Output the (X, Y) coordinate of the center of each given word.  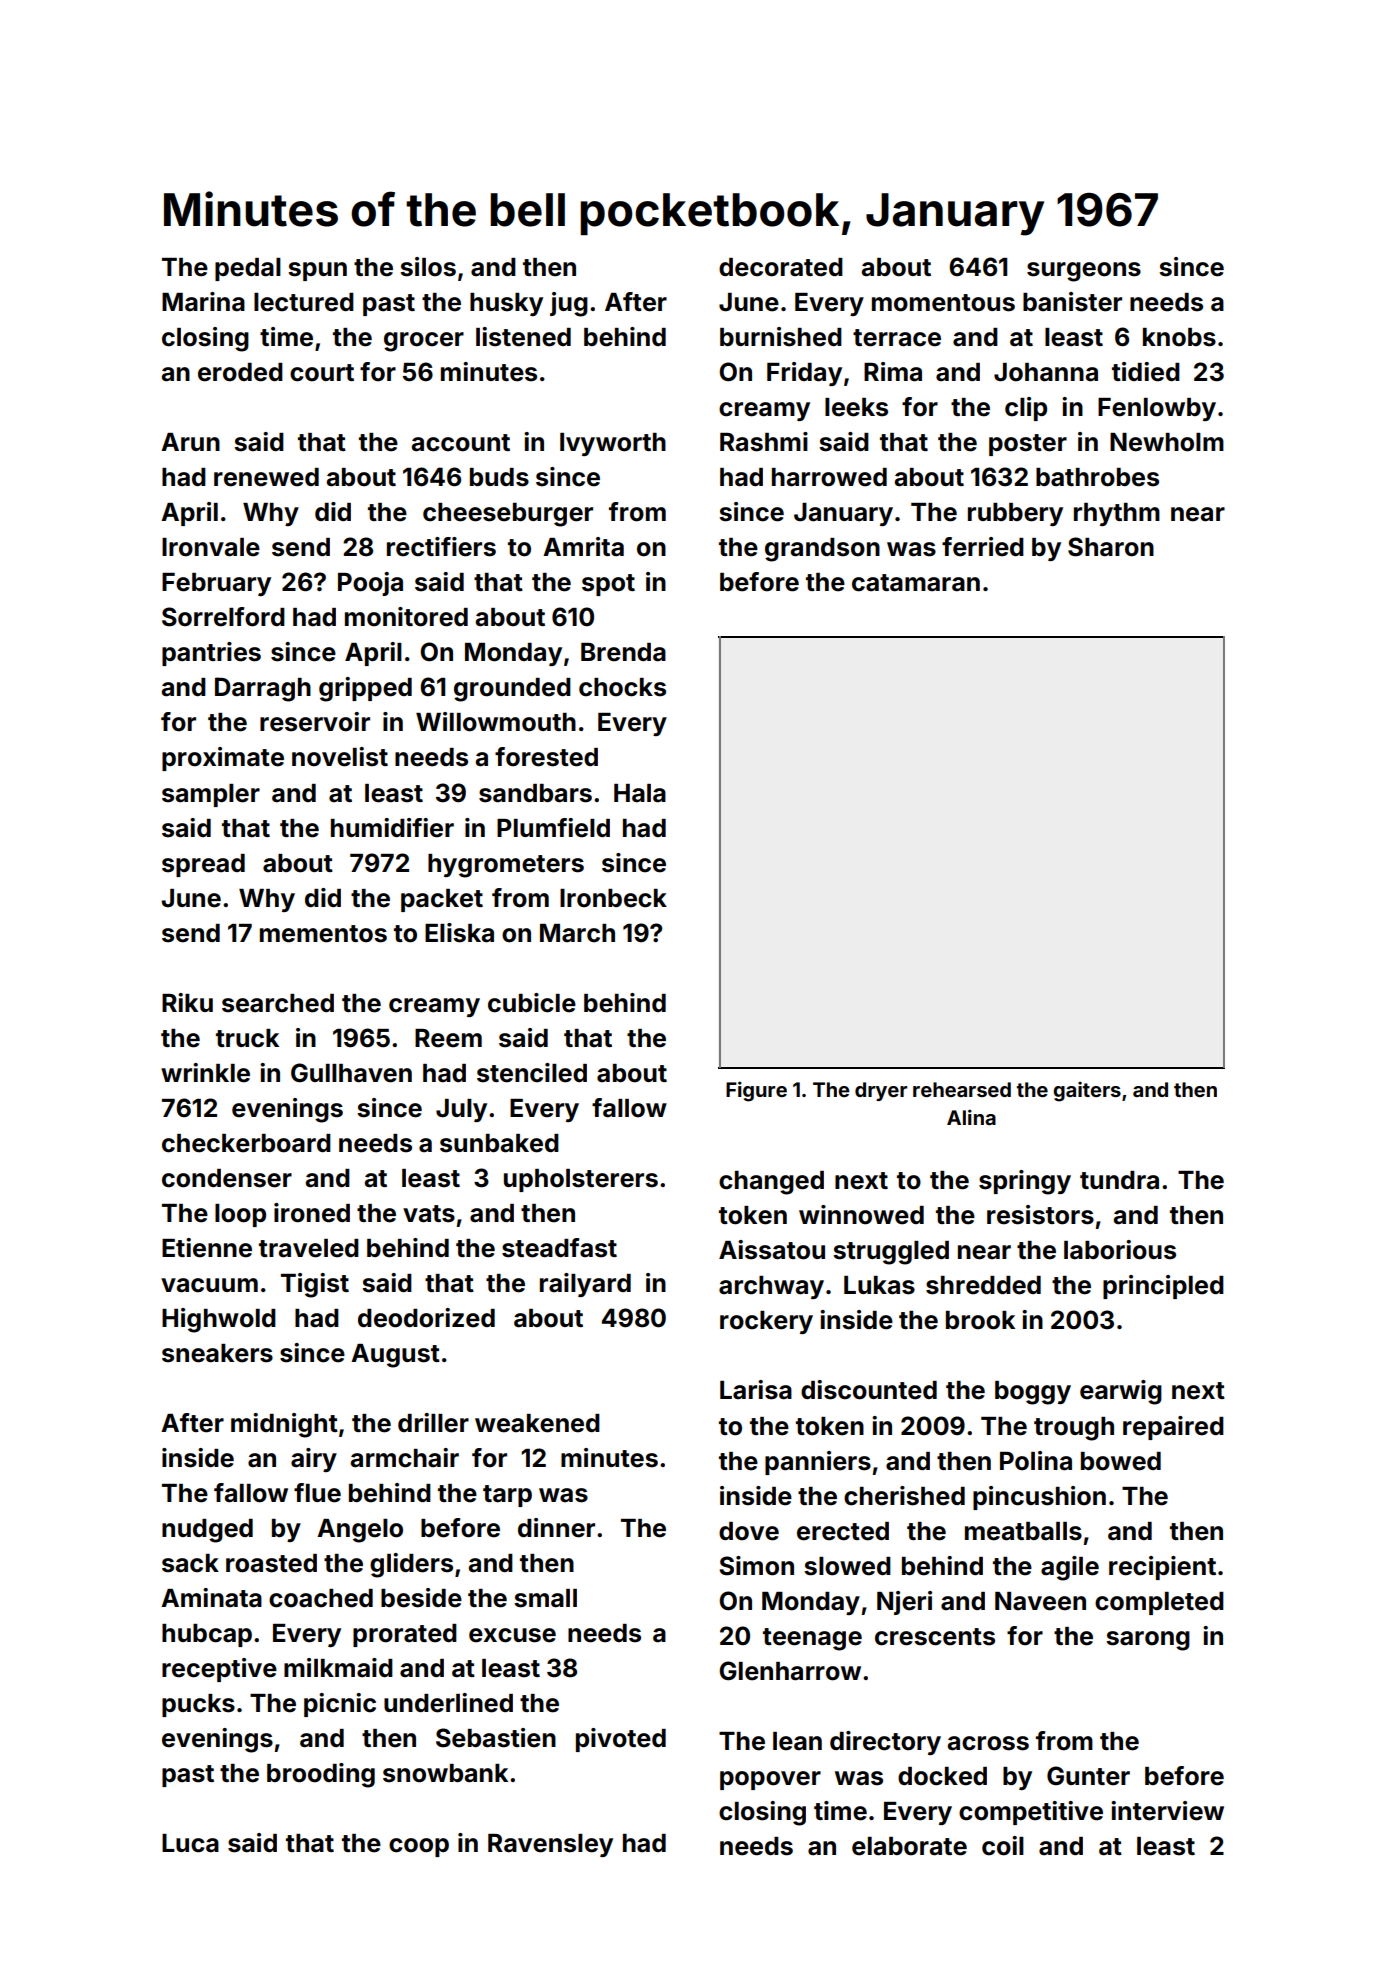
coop (419, 1847)
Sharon (1111, 547)
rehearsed (962, 1089)
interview (1167, 1811)
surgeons (1084, 272)
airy (314, 1460)
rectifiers (441, 547)
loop (240, 1215)
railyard (585, 1285)
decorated (781, 267)
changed (771, 1183)
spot (608, 585)
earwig (1121, 1392)
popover (770, 1780)
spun (317, 271)
